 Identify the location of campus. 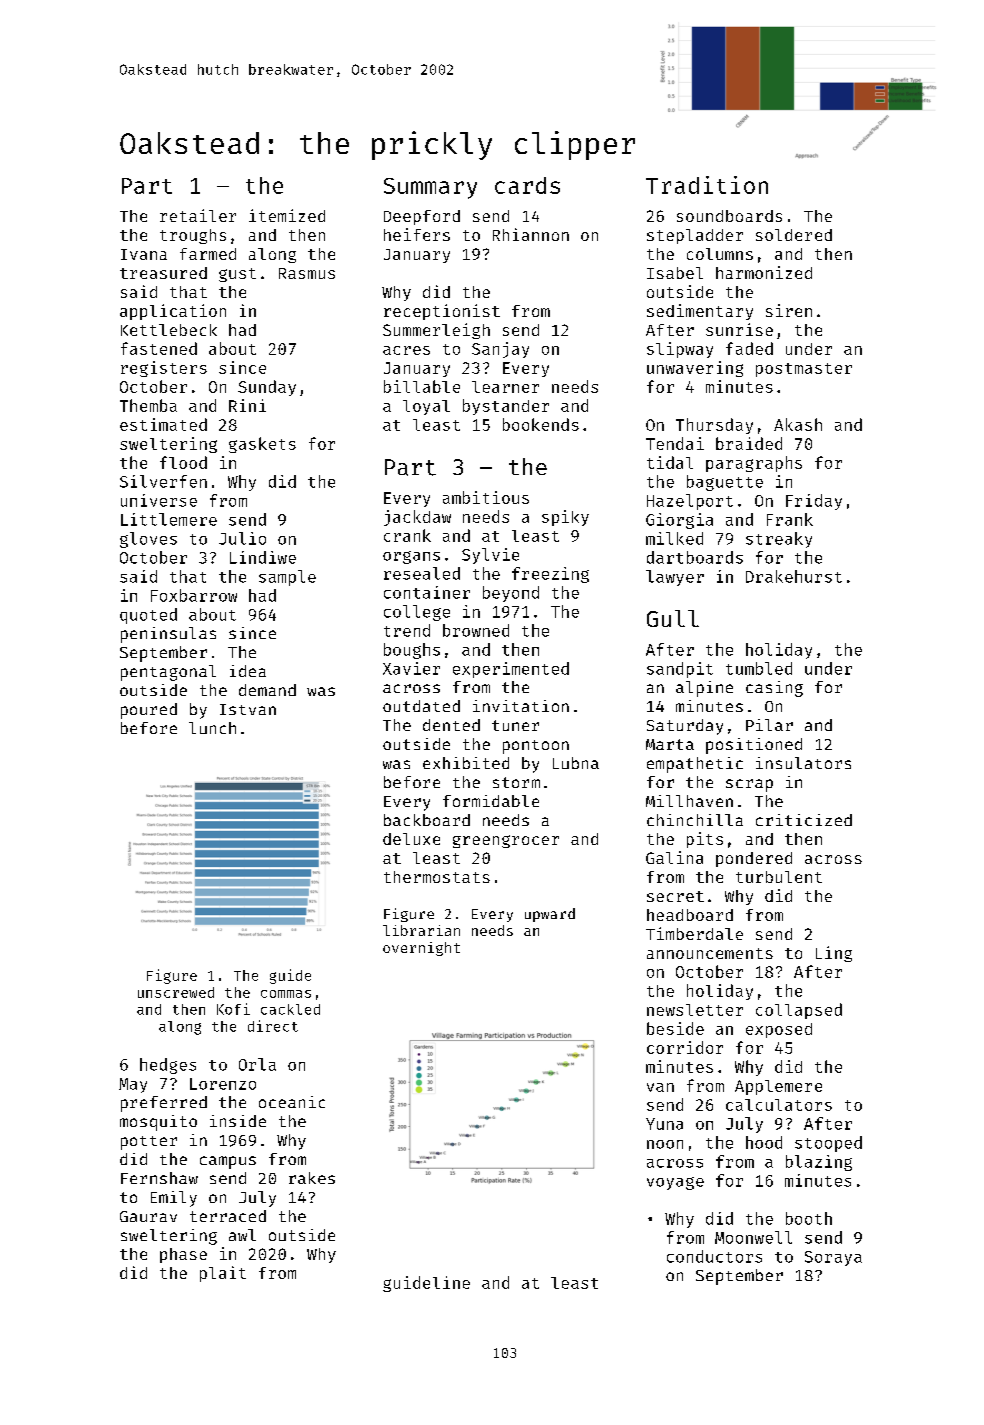
(228, 1162).
